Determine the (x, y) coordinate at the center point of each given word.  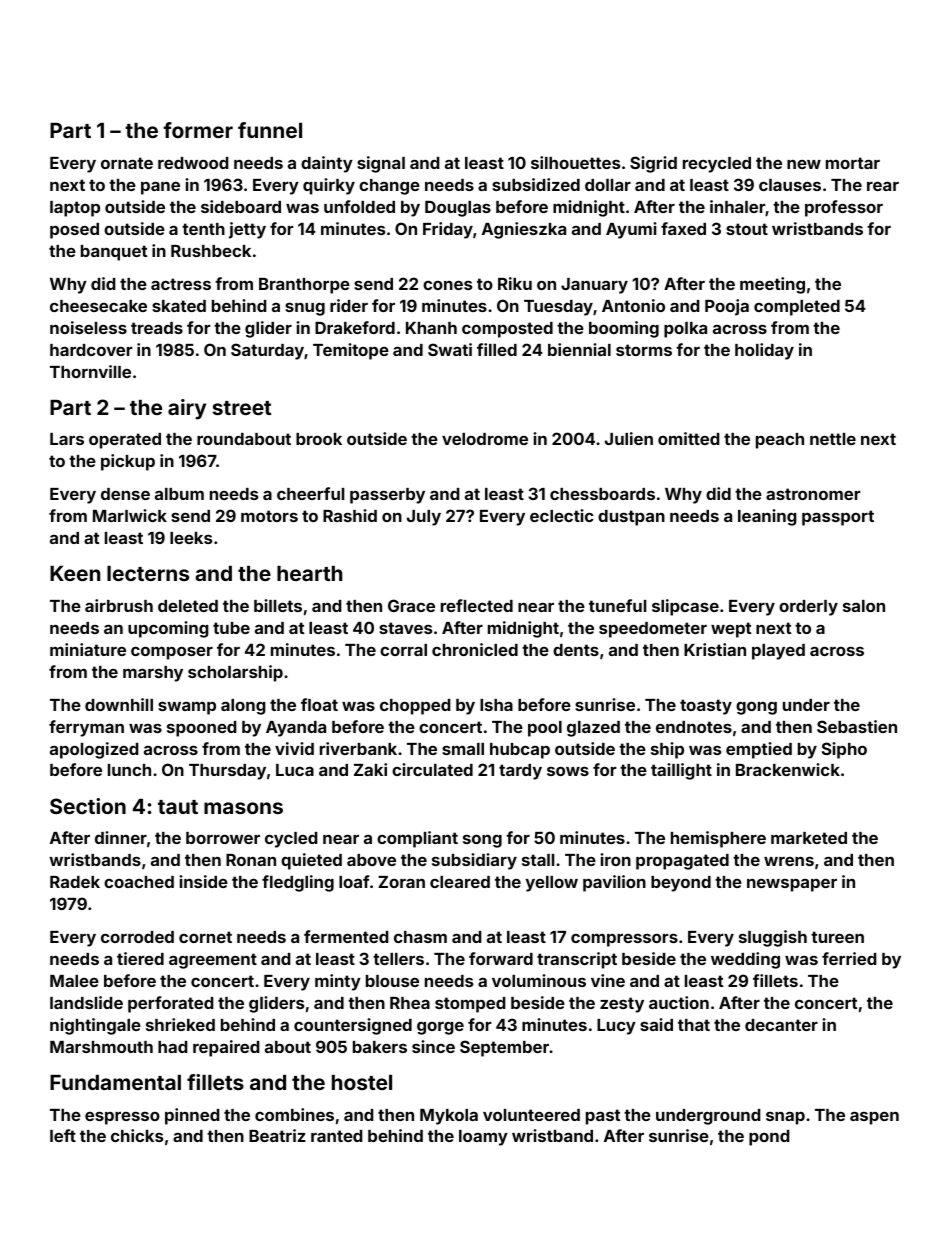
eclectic (562, 515)
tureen (837, 937)
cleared (460, 882)
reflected (477, 605)
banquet (114, 253)
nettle (833, 439)
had (173, 1047)
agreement (213, 961)
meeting (772, 285)
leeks (191, 538)
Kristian (715, 649)
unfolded (359, 206)
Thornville (90, 371)
